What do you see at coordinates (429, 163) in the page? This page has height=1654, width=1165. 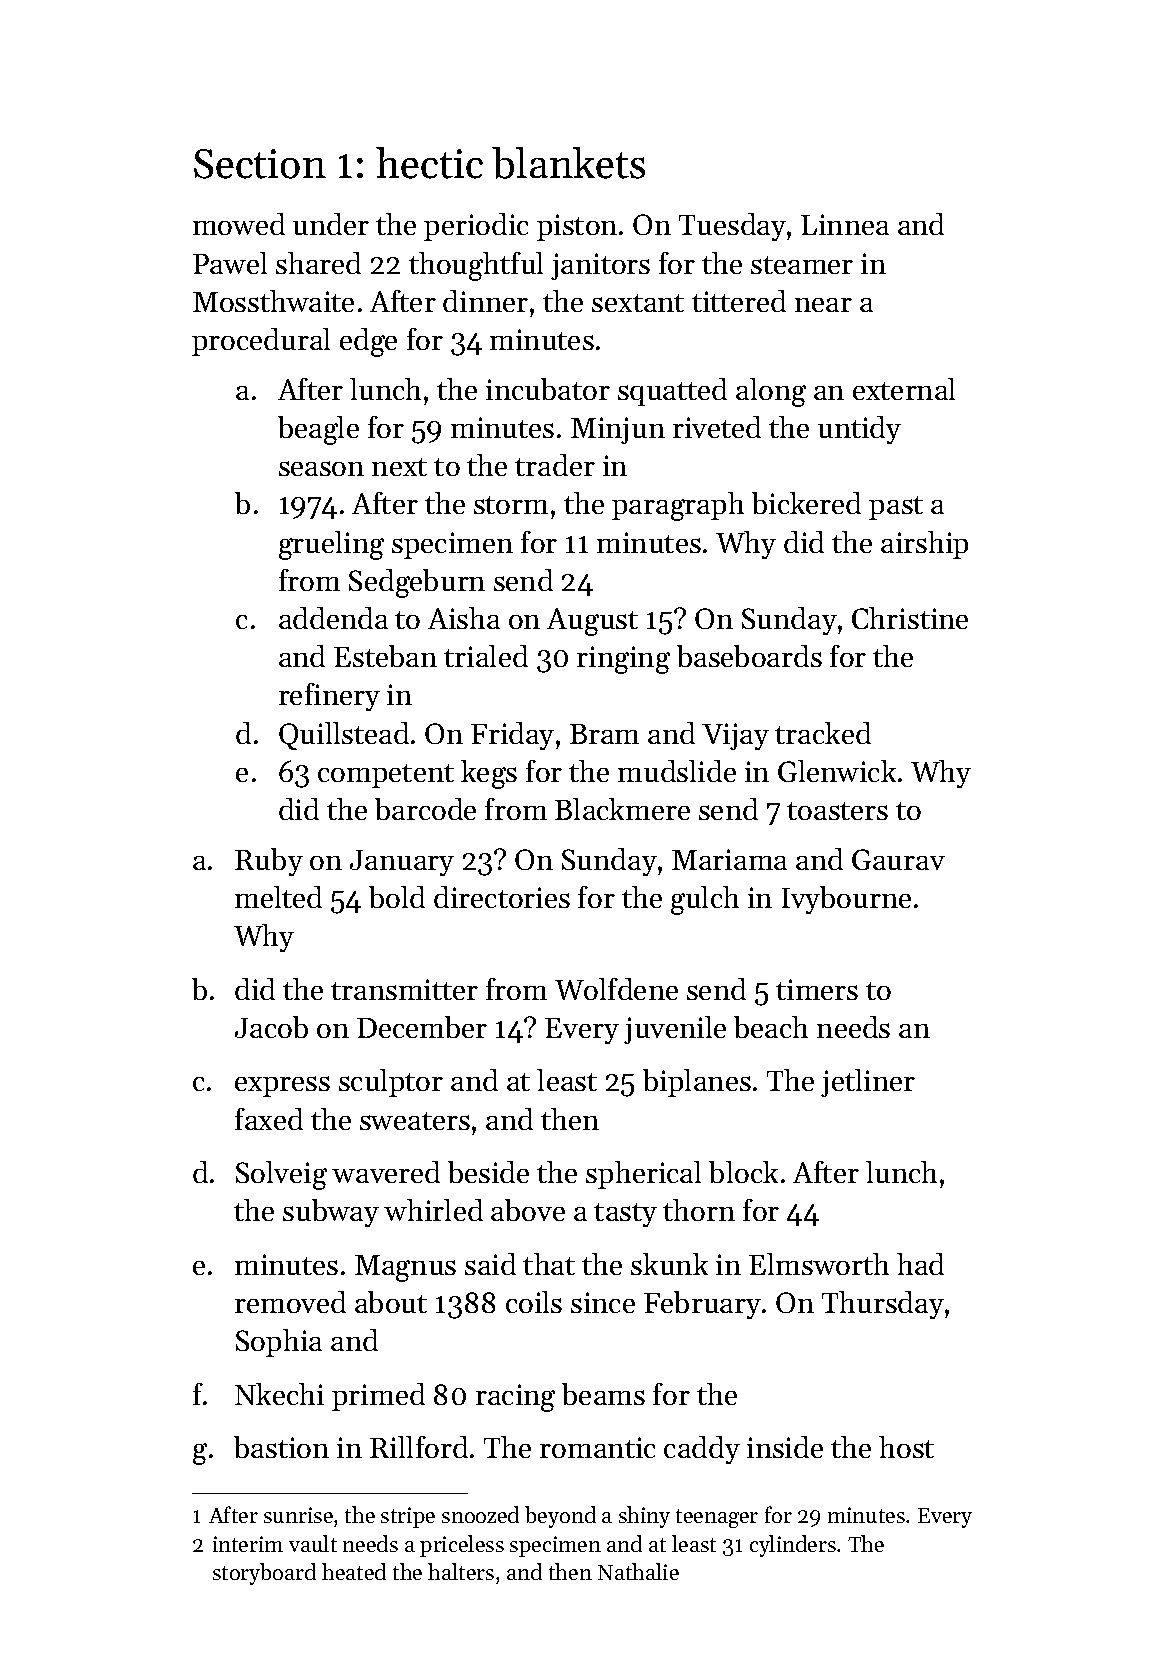 I see `hectic` at bounding box center [429, 163].
